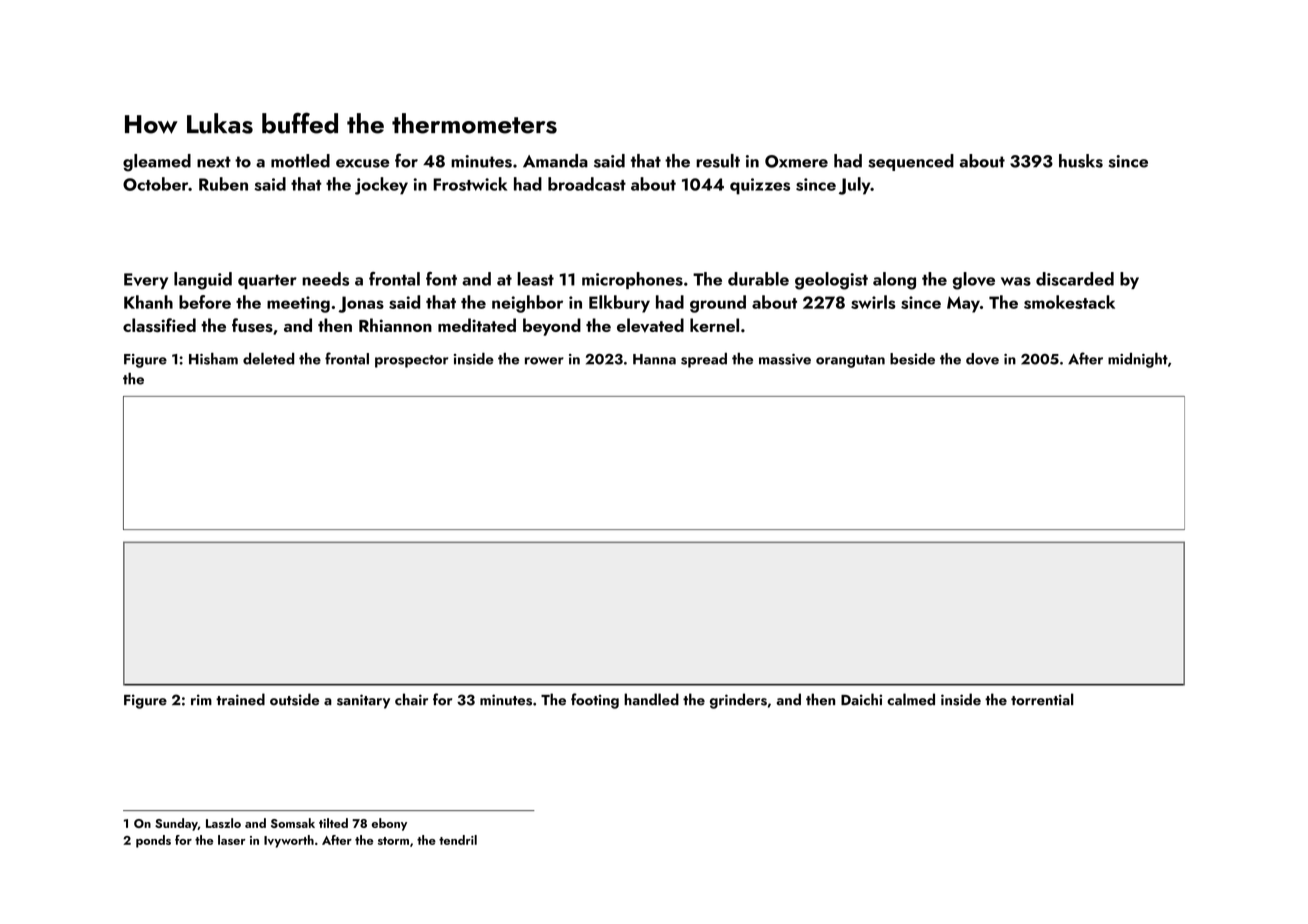 Image resolution: width=1308 pixels, height=924 pixels. What do you see at coordinates (544, 361) in the screenshot?
I see `rower` at bounding box center [544, 361].
